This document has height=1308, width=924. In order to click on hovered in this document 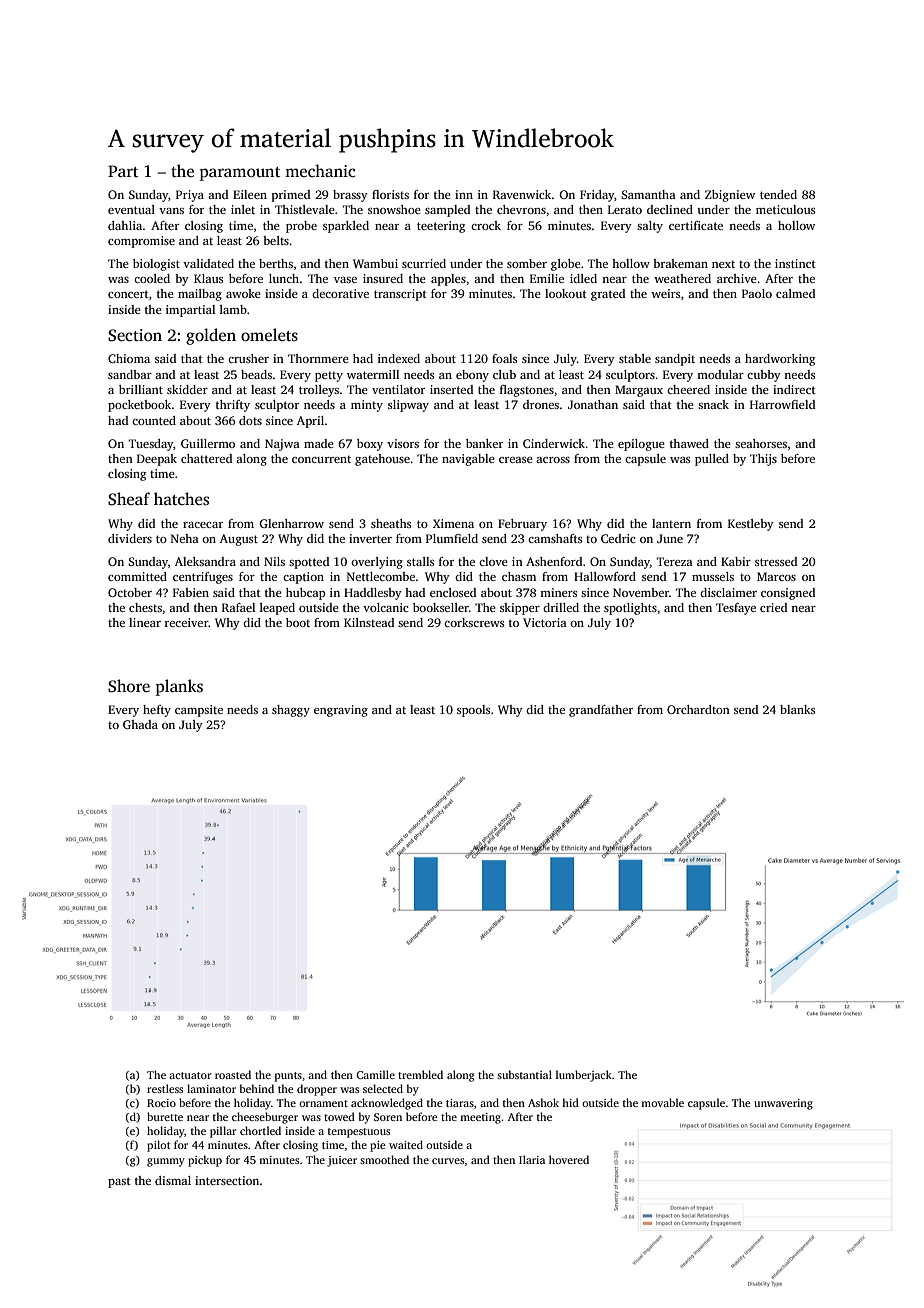, I will do `click(569, 1159)`.
